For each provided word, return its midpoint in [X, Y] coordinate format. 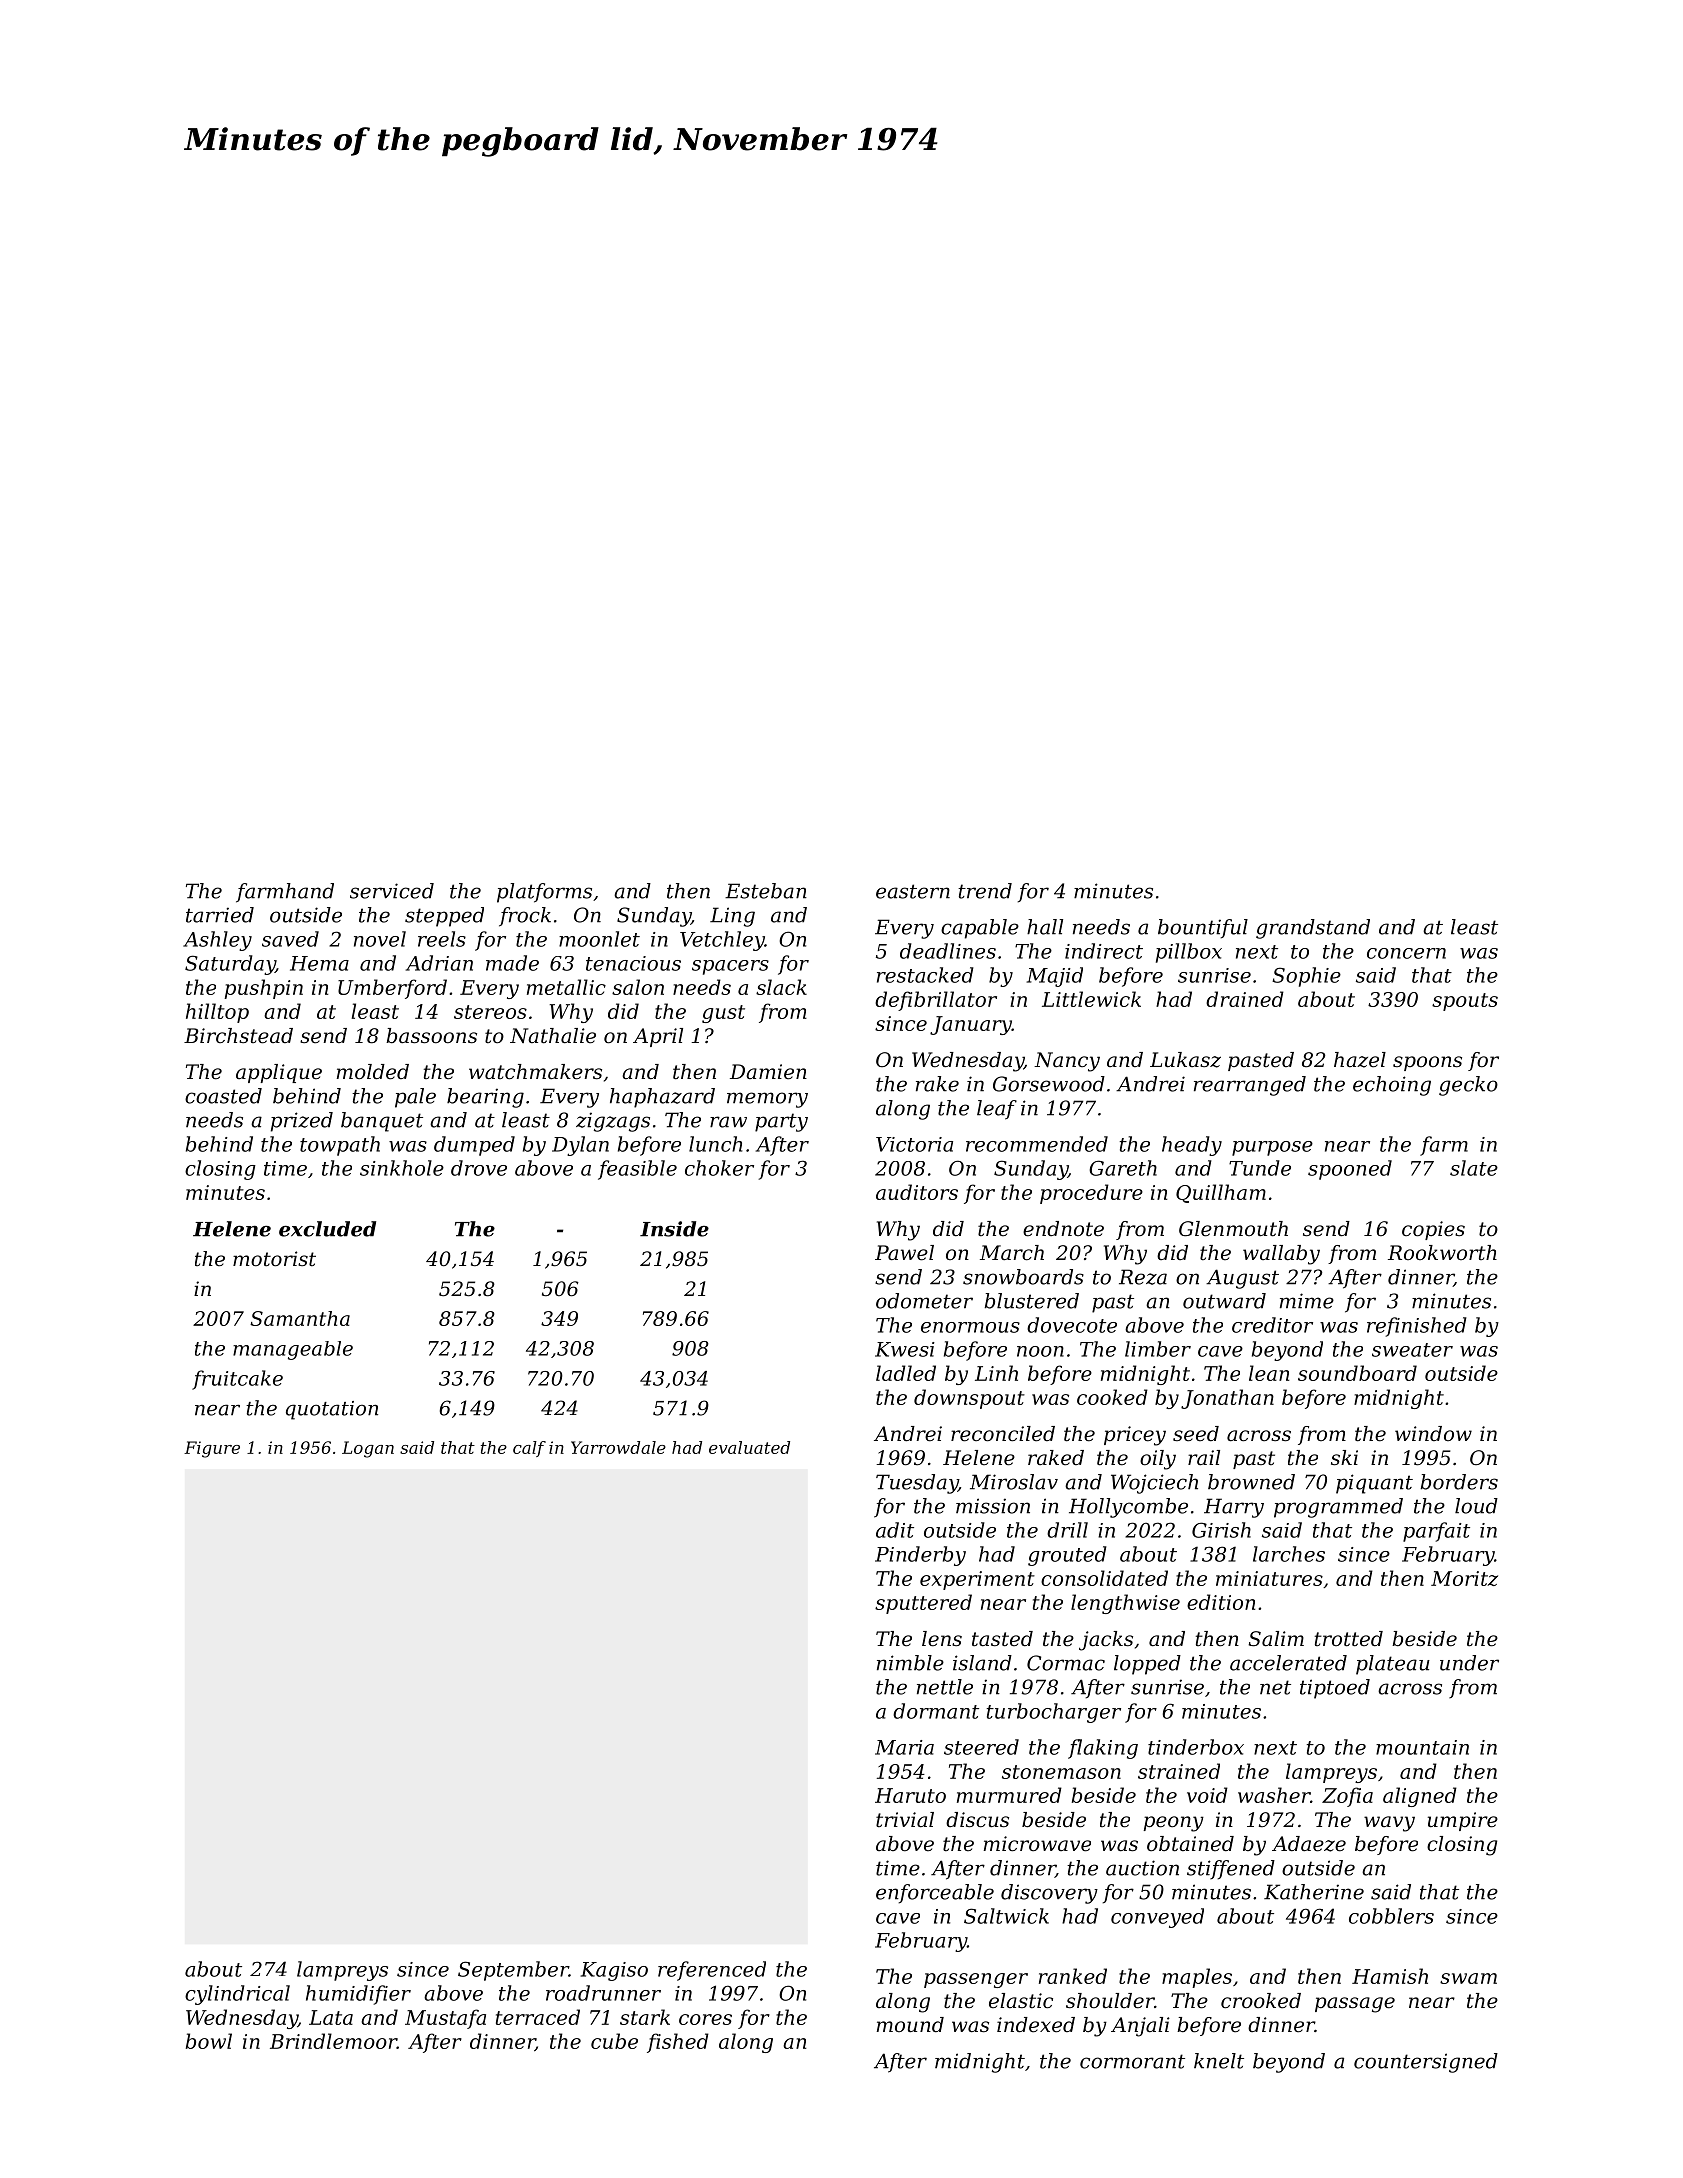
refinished [1417, 1327]
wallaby [1281, 1255]
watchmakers [535, 1072]
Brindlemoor [333, 2041]
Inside [674, 1229]
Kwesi [905, 1349]
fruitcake [237, 1380]
